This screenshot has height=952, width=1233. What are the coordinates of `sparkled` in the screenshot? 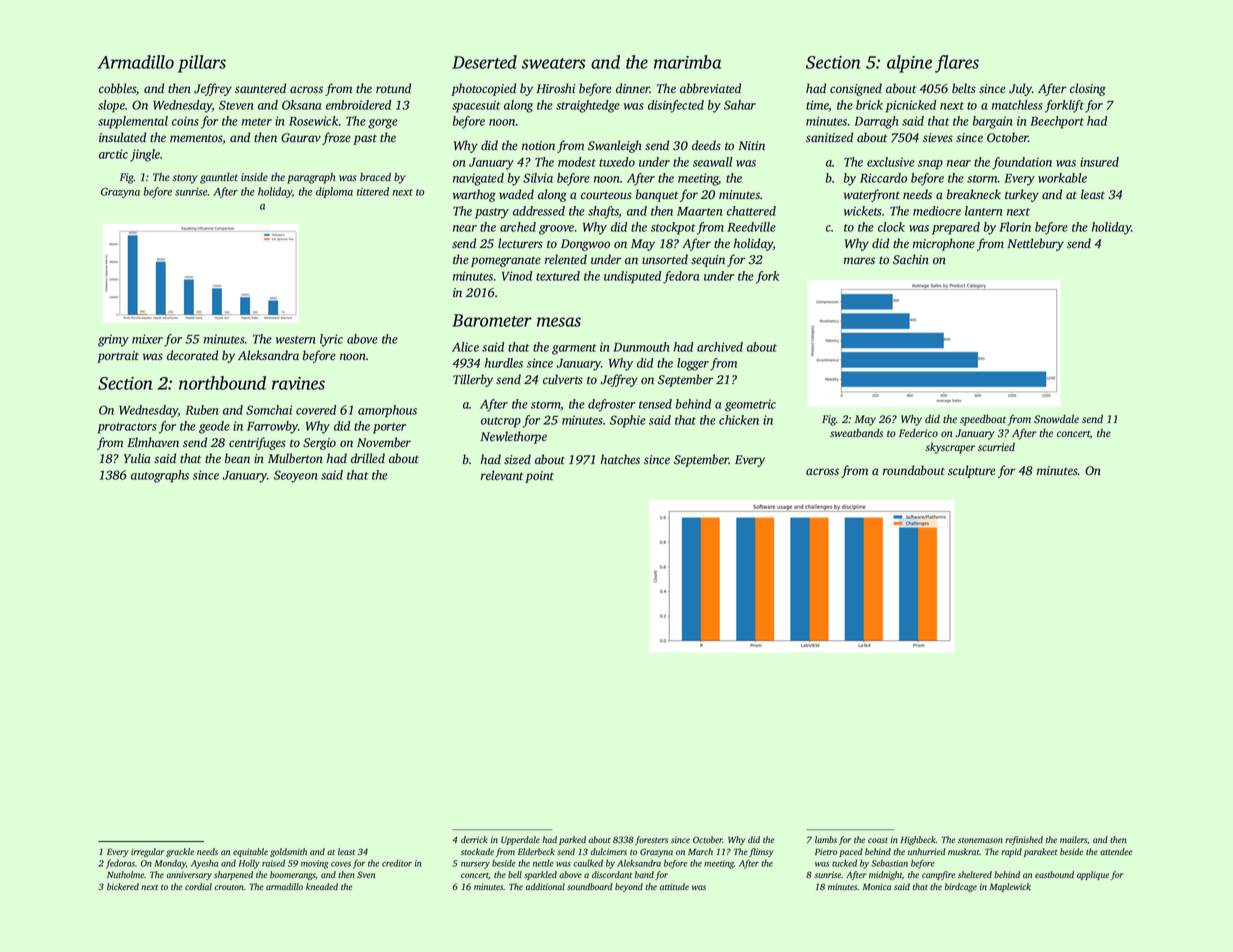 It's located at (540, 875).
